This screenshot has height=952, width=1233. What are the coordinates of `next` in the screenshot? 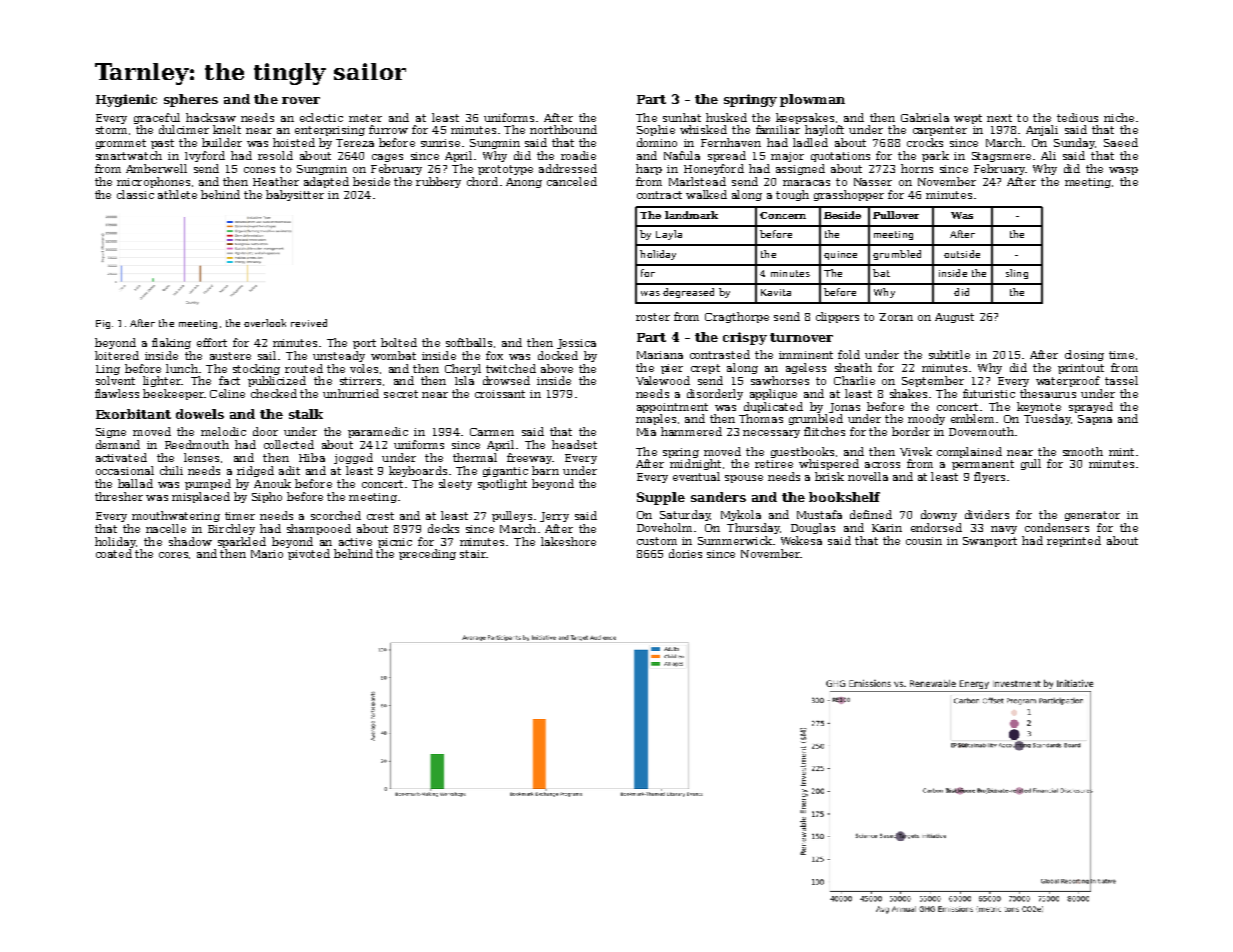 It's located at (999, 118).
